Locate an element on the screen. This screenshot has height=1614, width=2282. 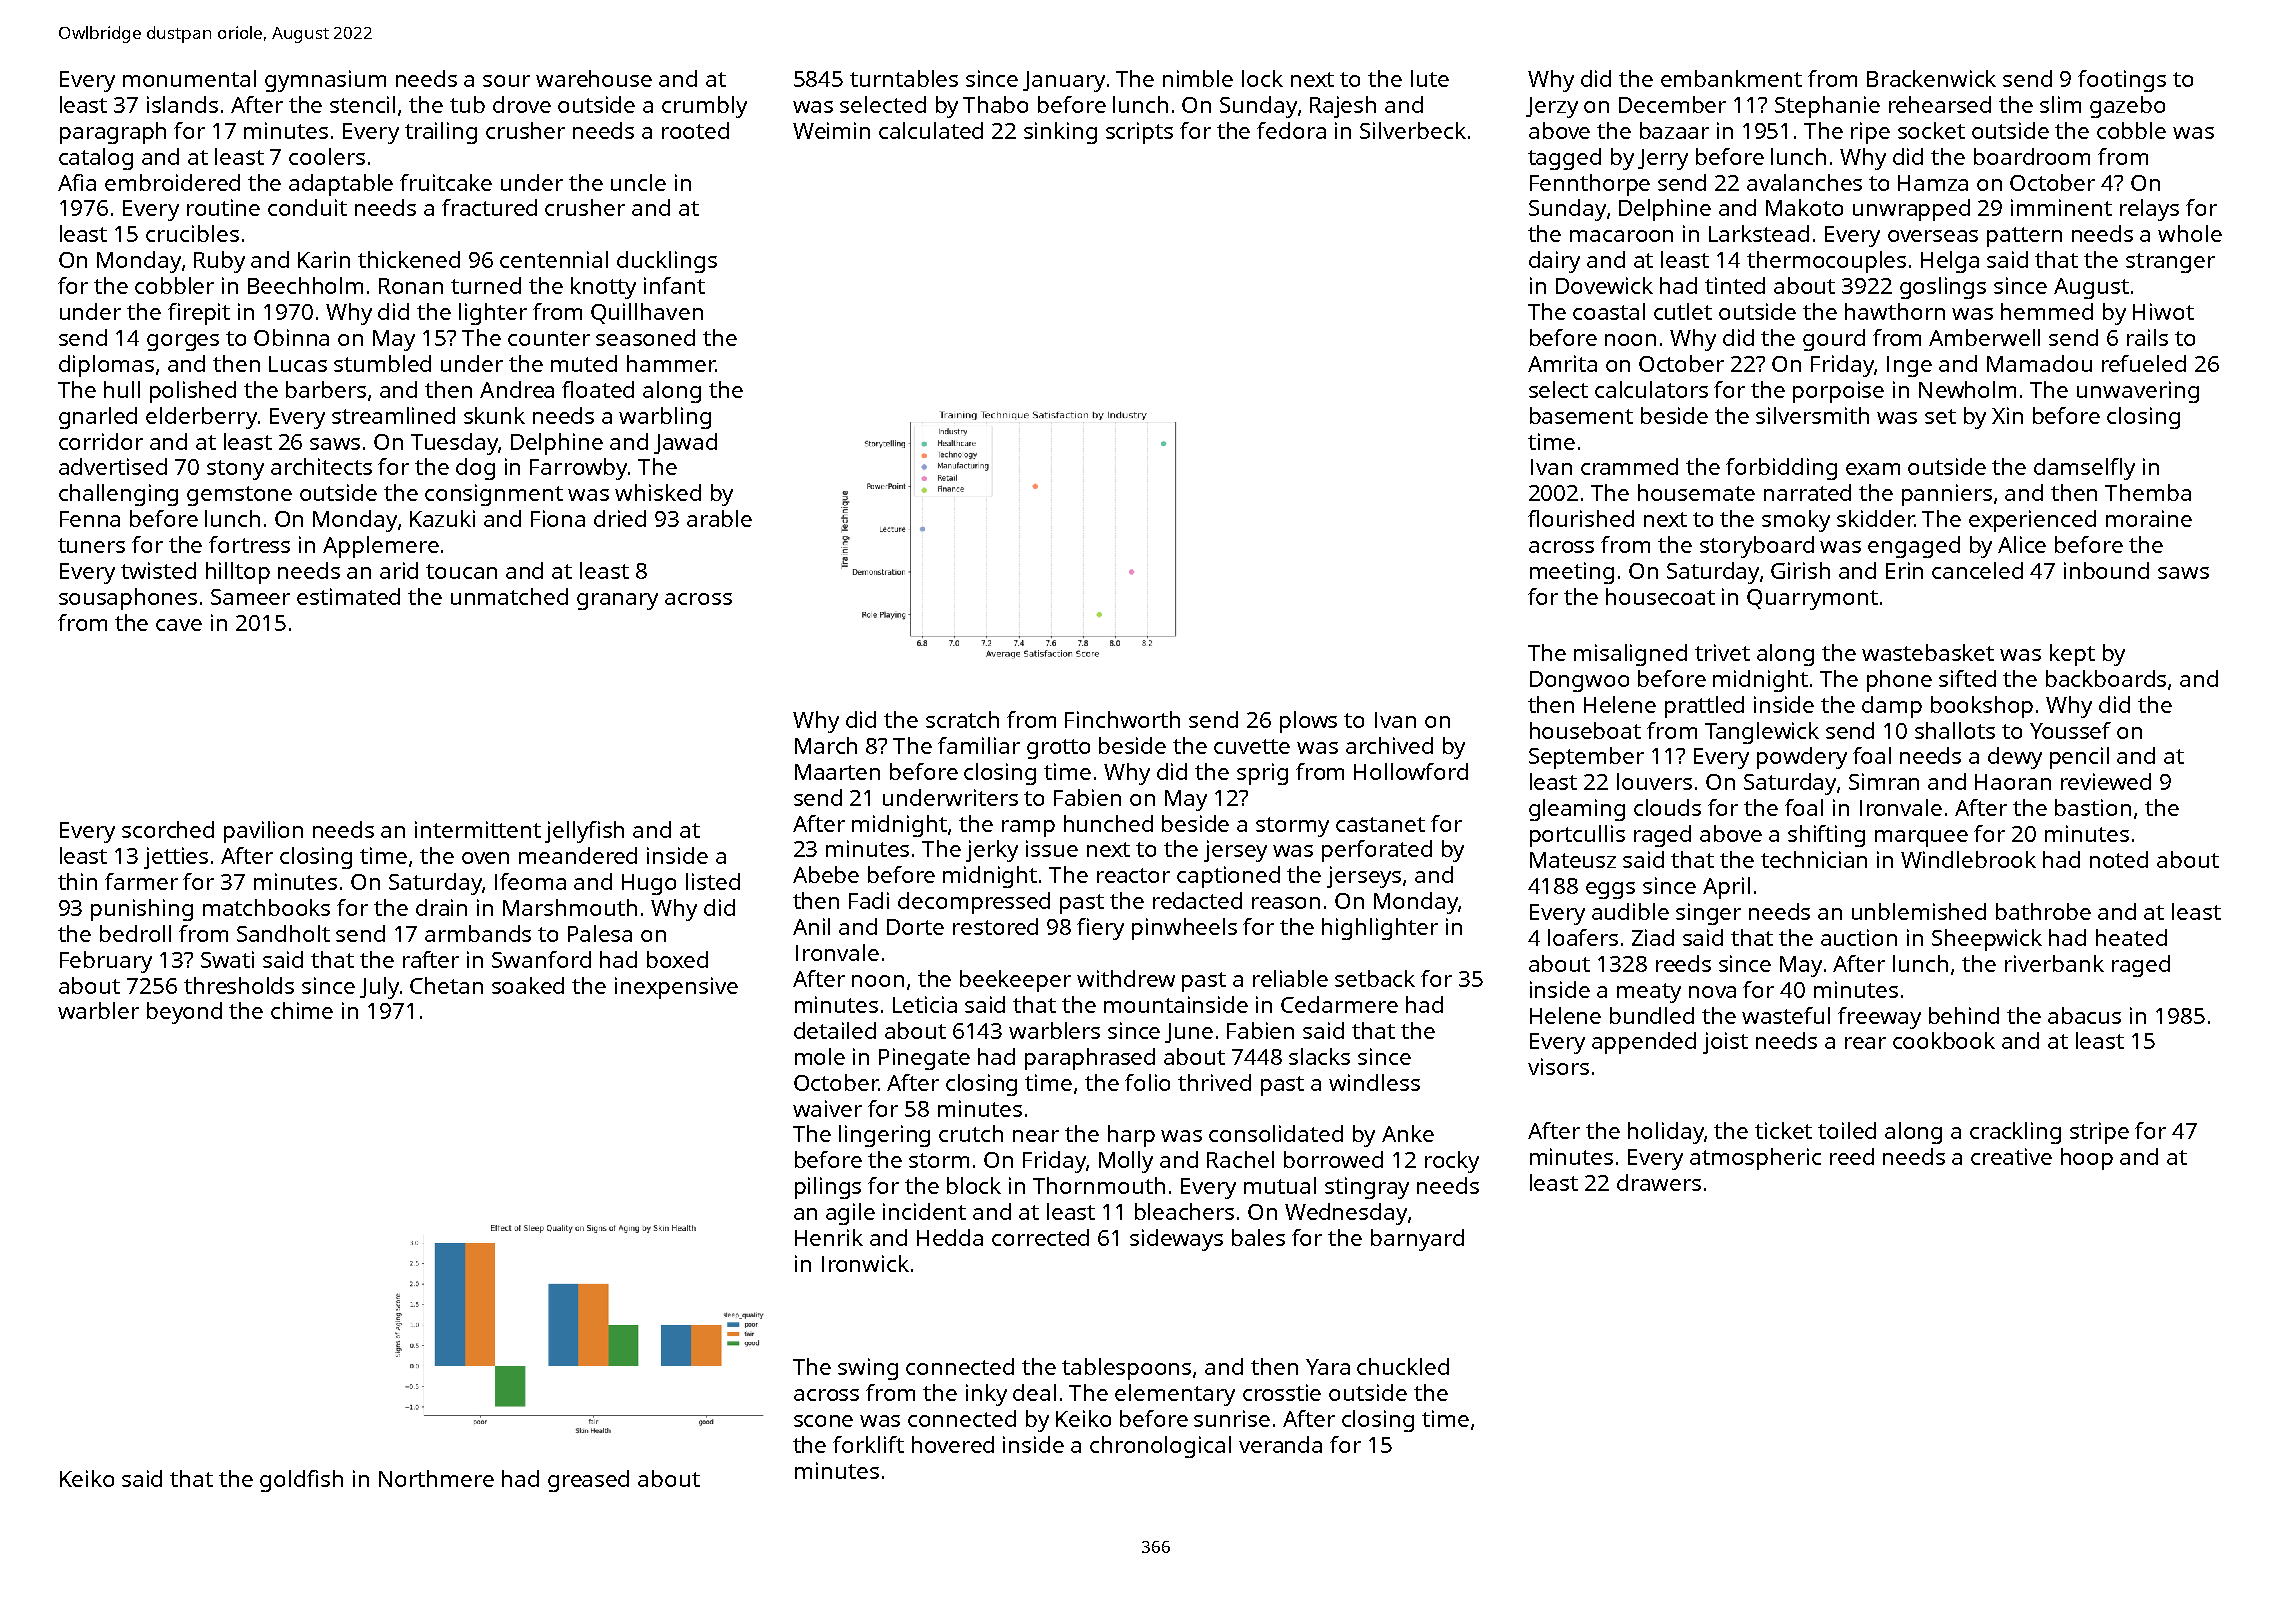
monumental is located at coordinates (189, 78).
